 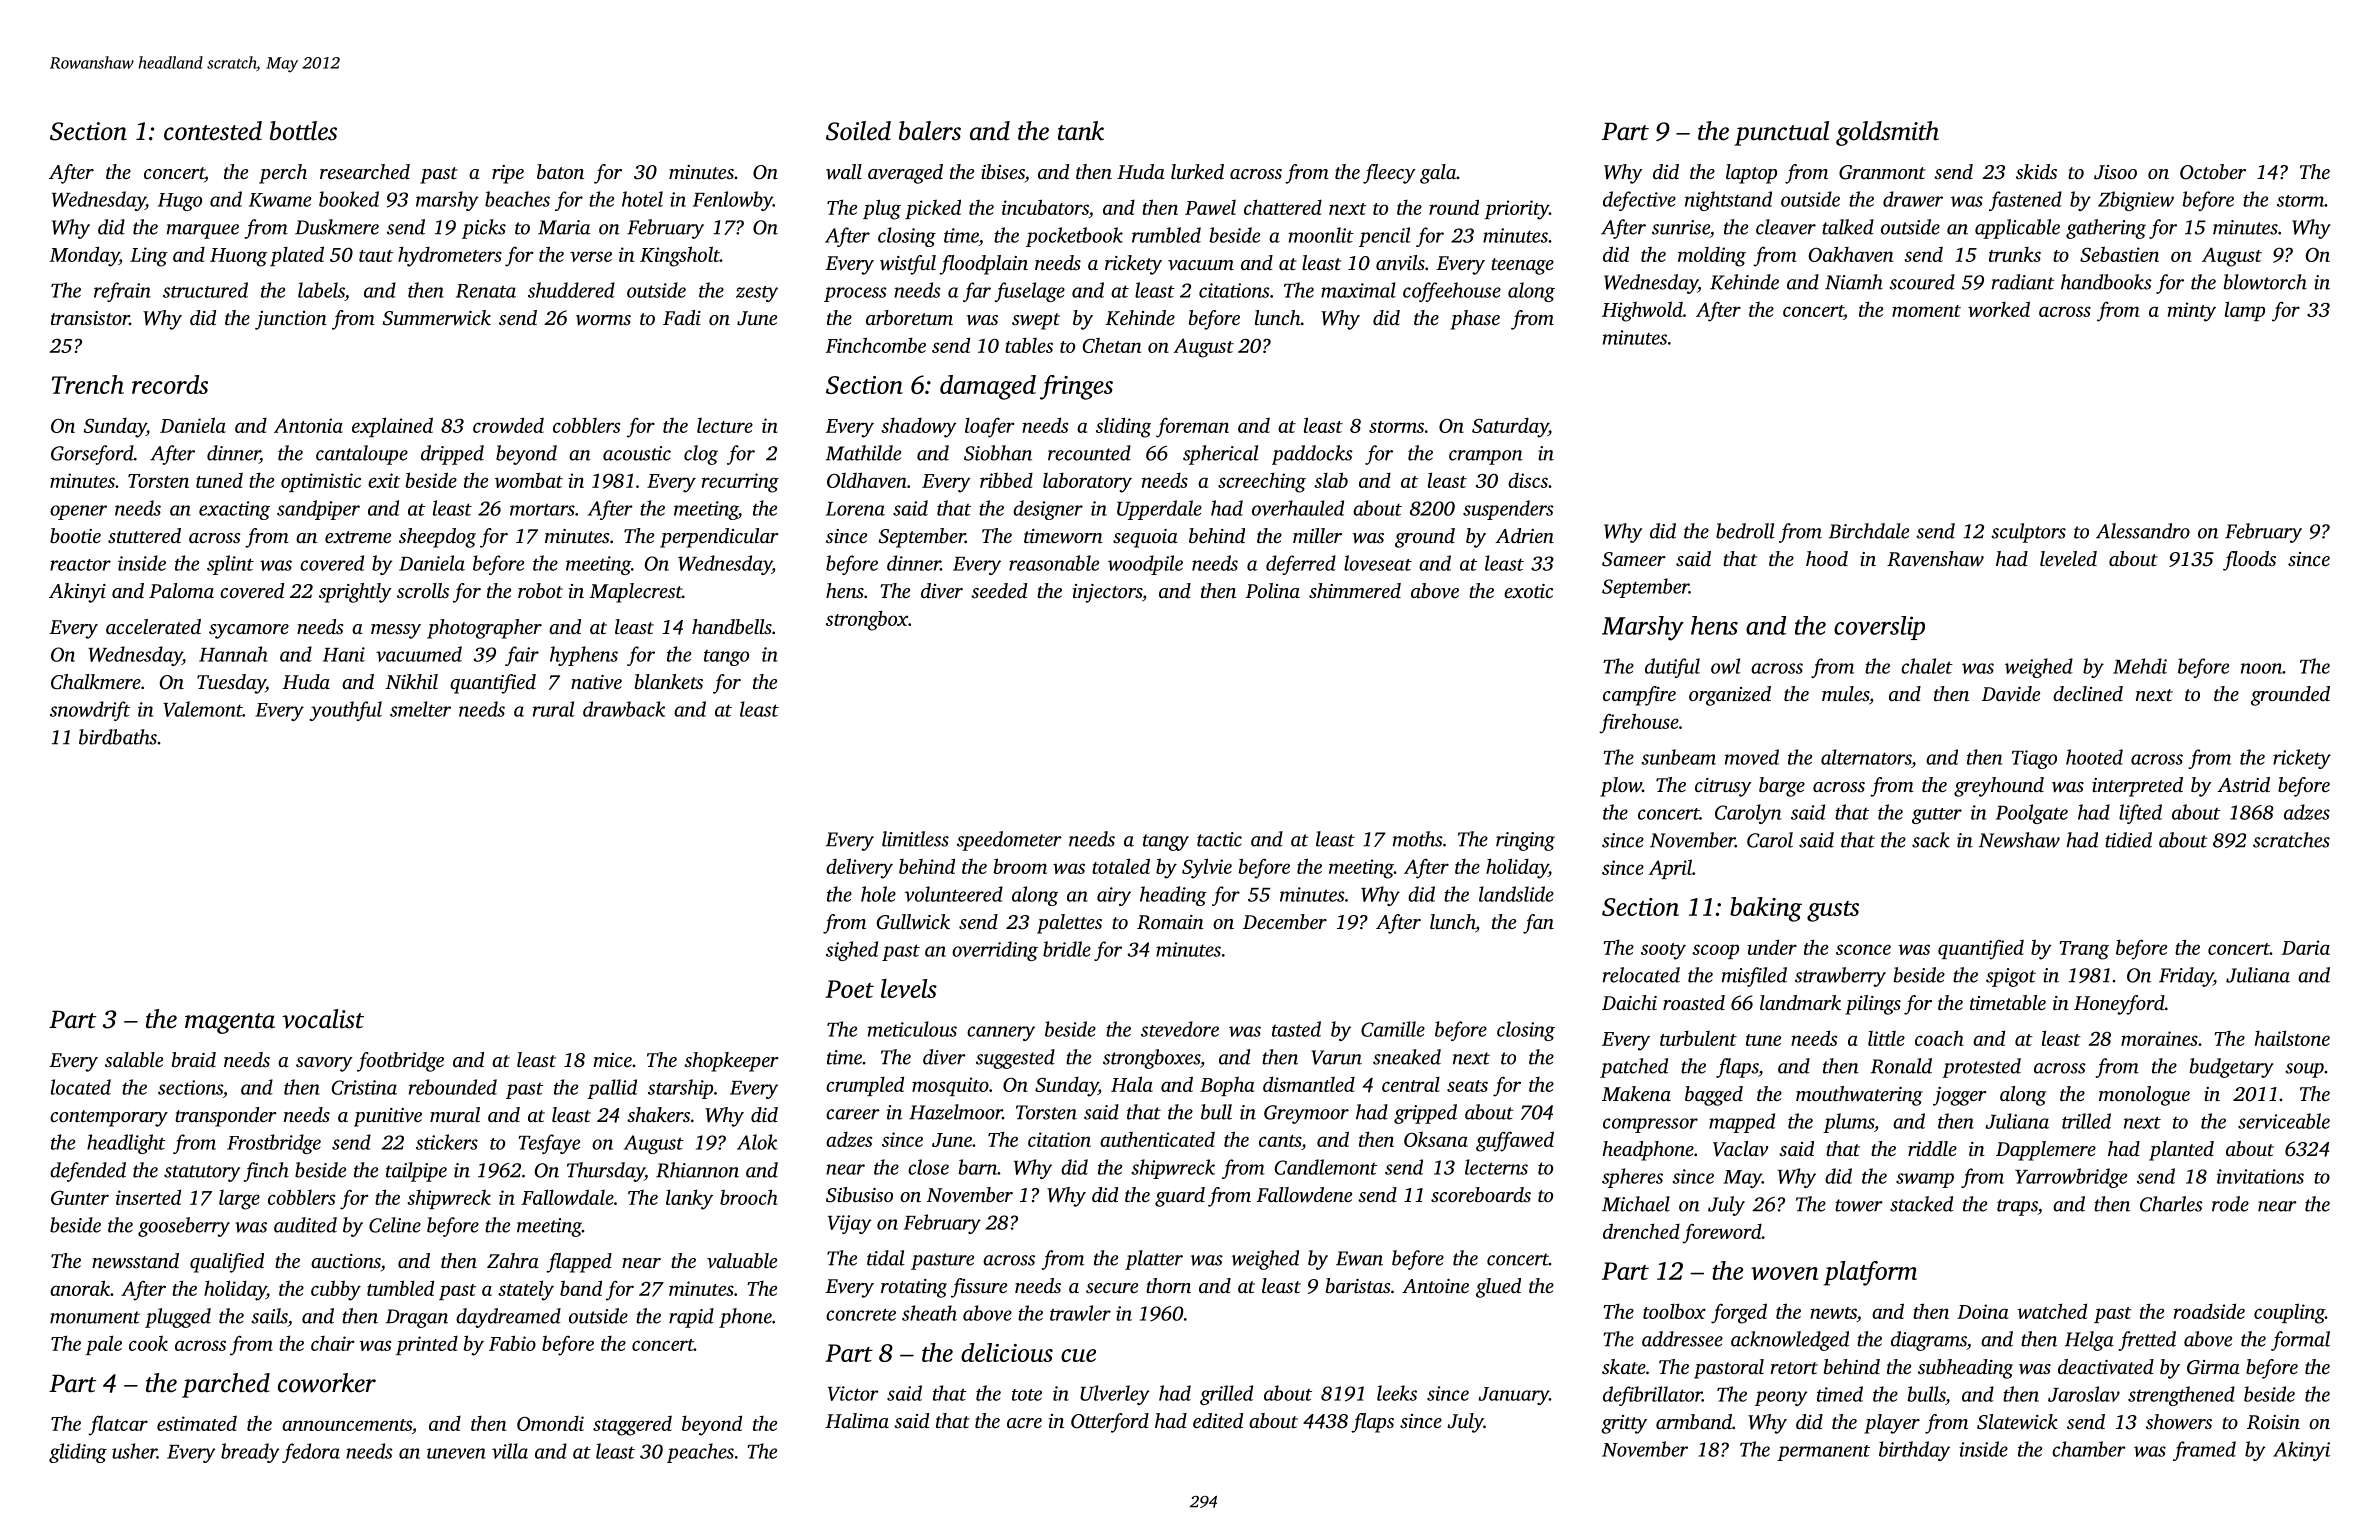 I want to click on Newshaw, so click(x=2019, y=840).
